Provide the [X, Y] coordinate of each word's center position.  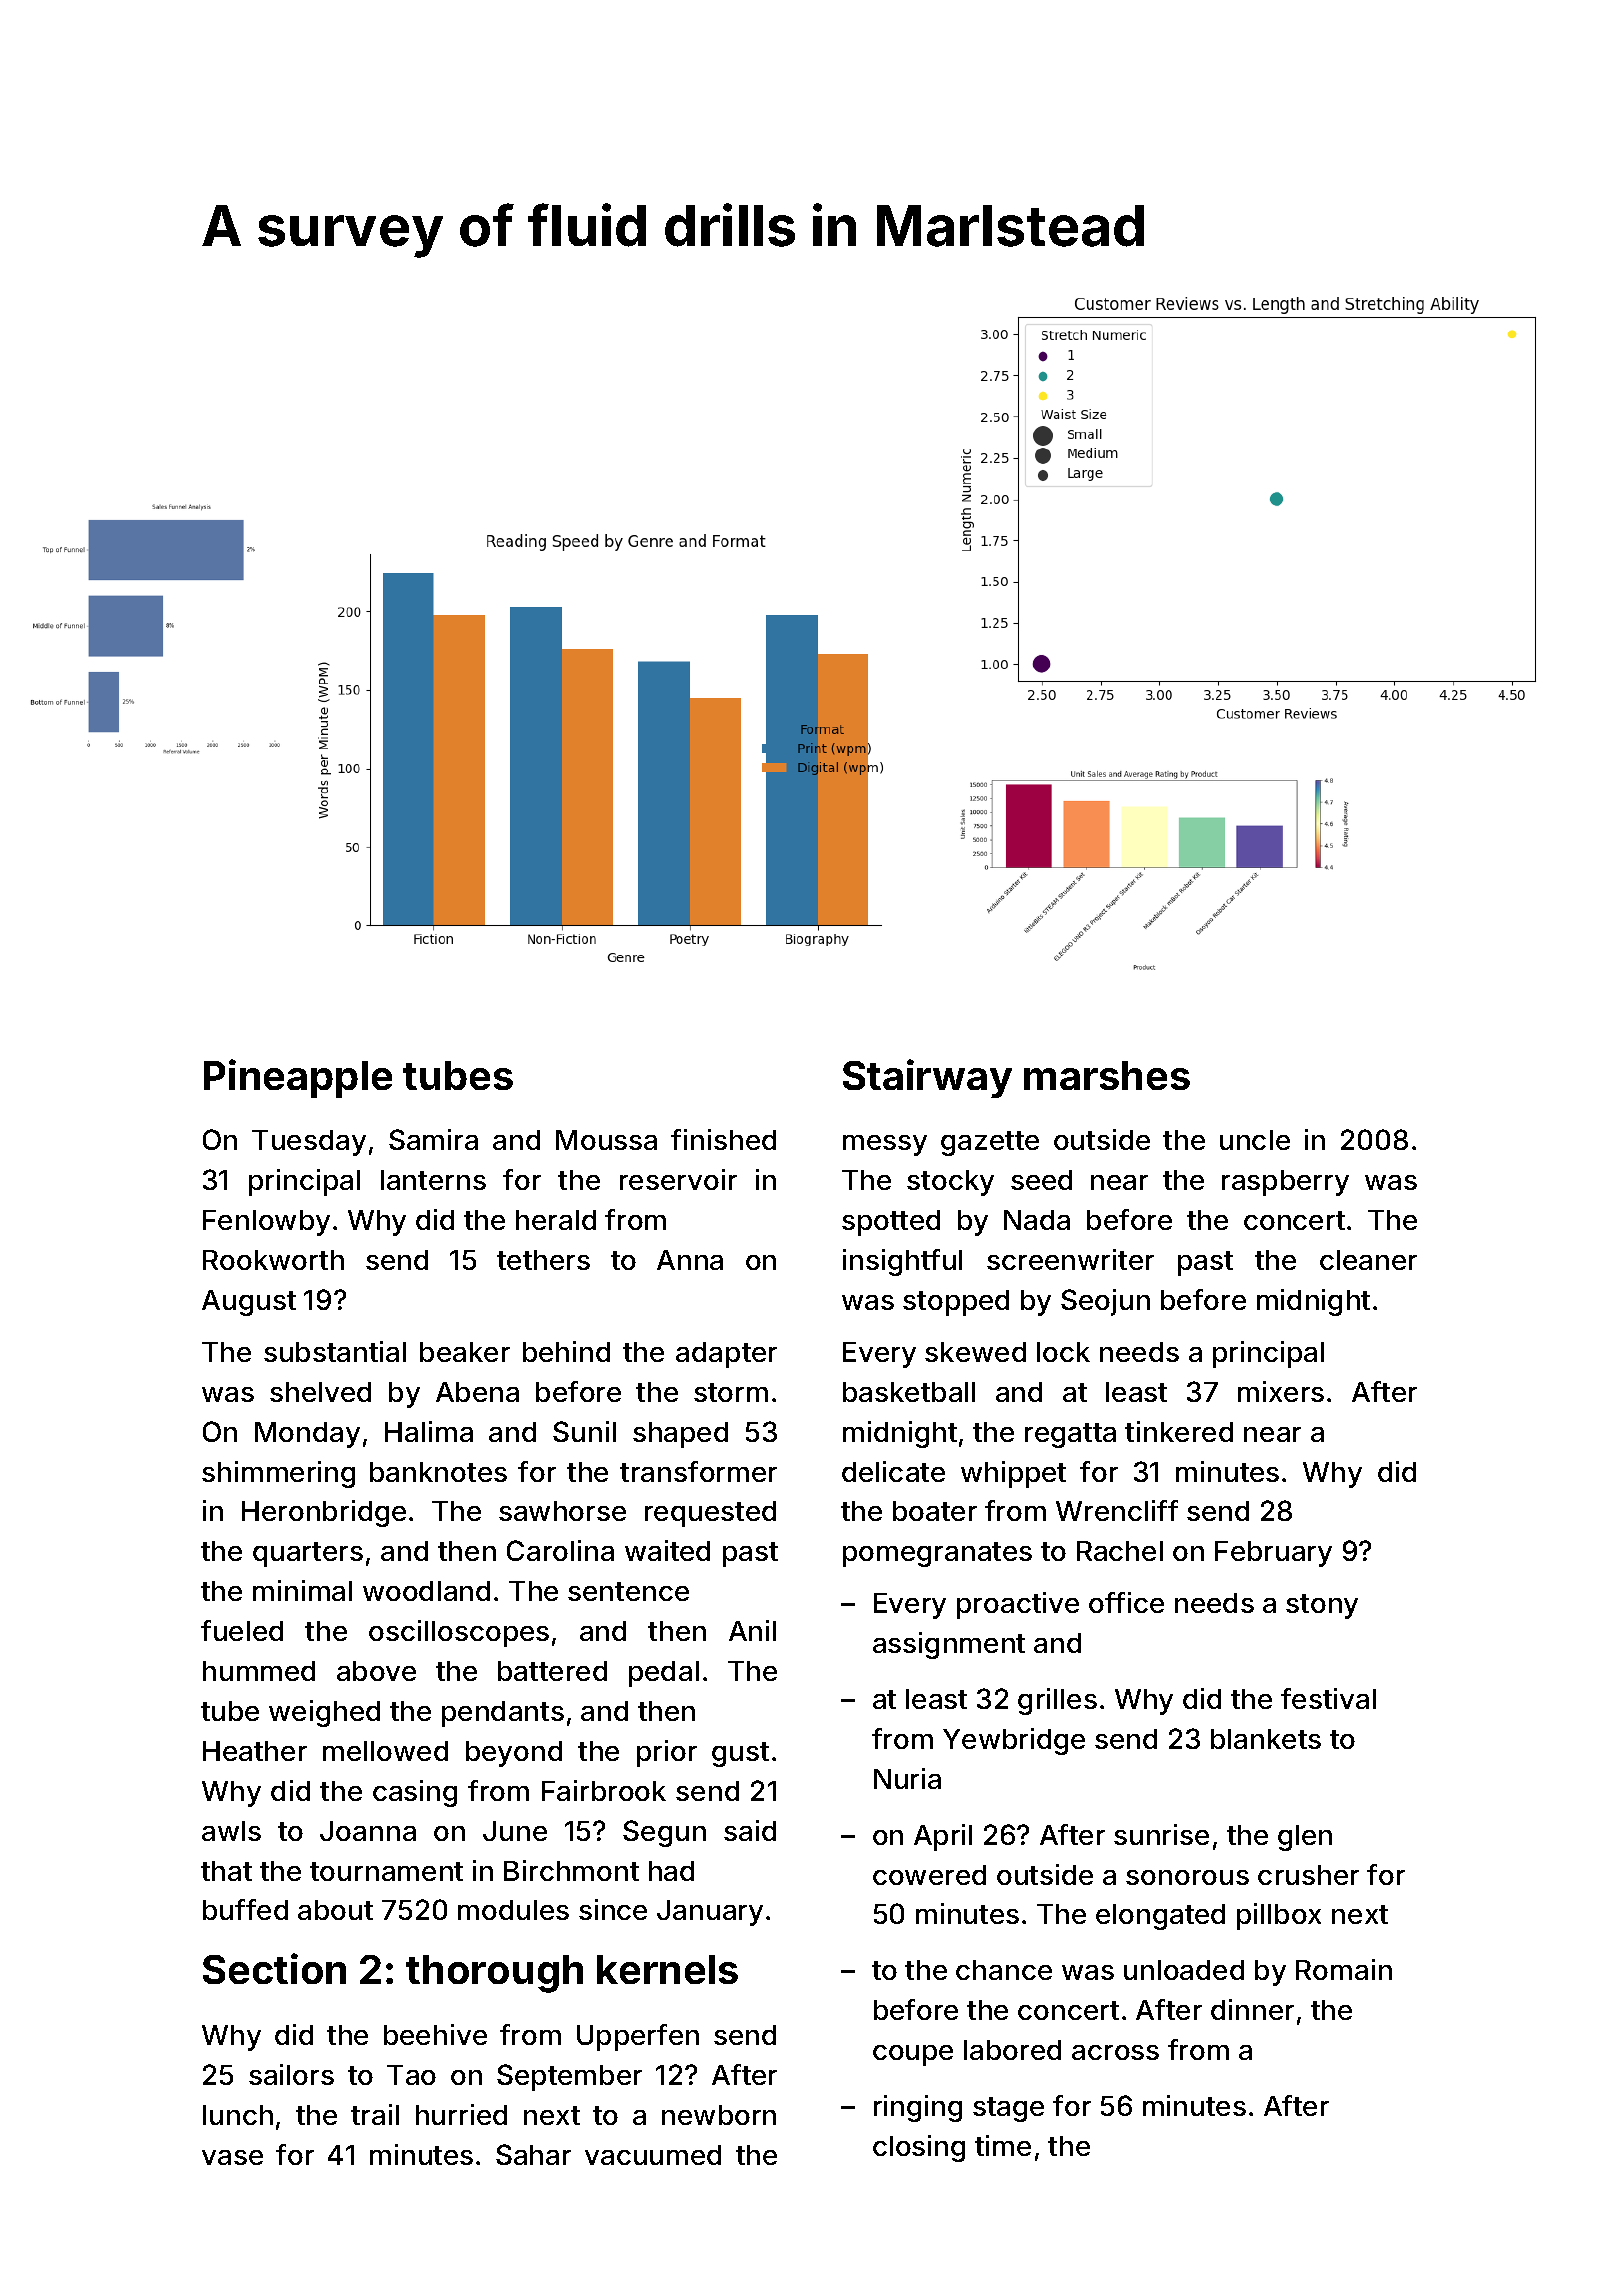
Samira [433, 1139]
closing [919, 2148]
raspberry [1285, 1183]
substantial [335, 1351]
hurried [461, 2114]
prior [667, 1753]
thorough [494, 1974]
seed [1041, 1180]
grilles [1057, 1701]
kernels [667, 1969]
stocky [950, 1183]
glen [1305, 1838]
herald [556, 1220]
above [376, 1671]
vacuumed [653, 2155]
